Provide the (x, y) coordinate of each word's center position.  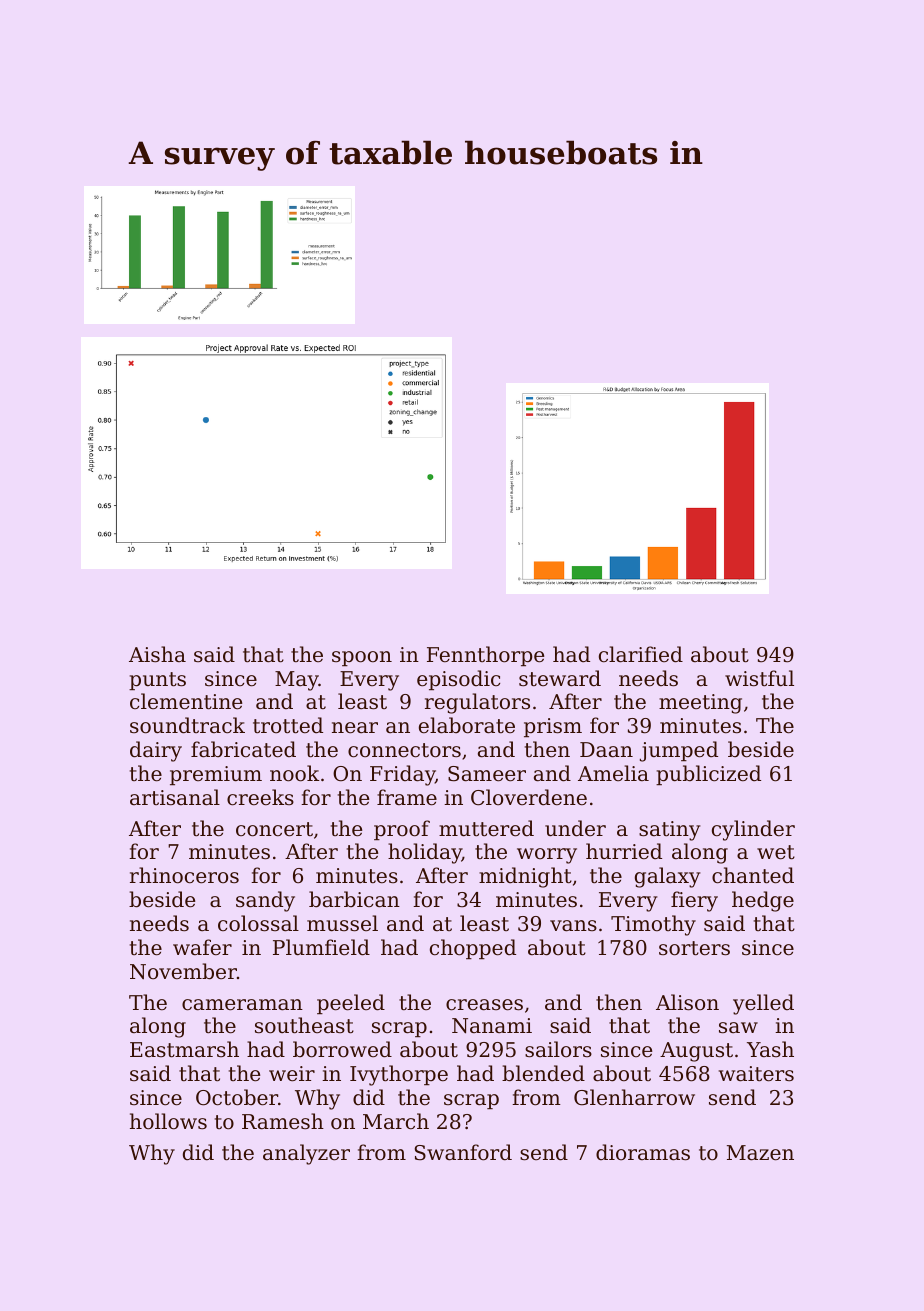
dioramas (643, 1152)
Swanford (463, 1152)
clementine (186, 701)
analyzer (306, 1154)
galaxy (668, 877)
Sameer (487, 774)
